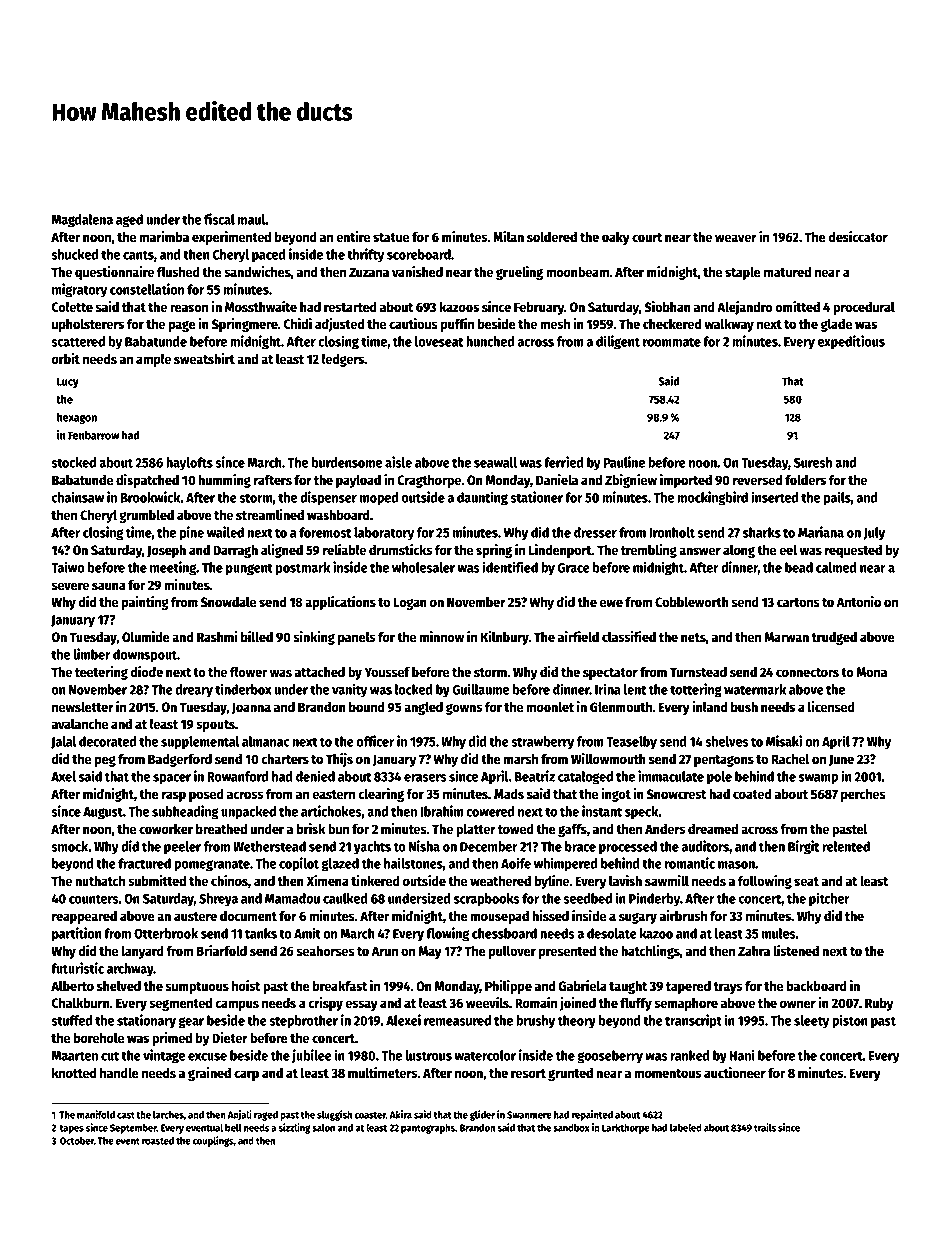 The width and height of the image is (952, 1233). What do you see at coordinates (79, 290) in the image?
I see `migratory` at bounding box center [79, 290].
